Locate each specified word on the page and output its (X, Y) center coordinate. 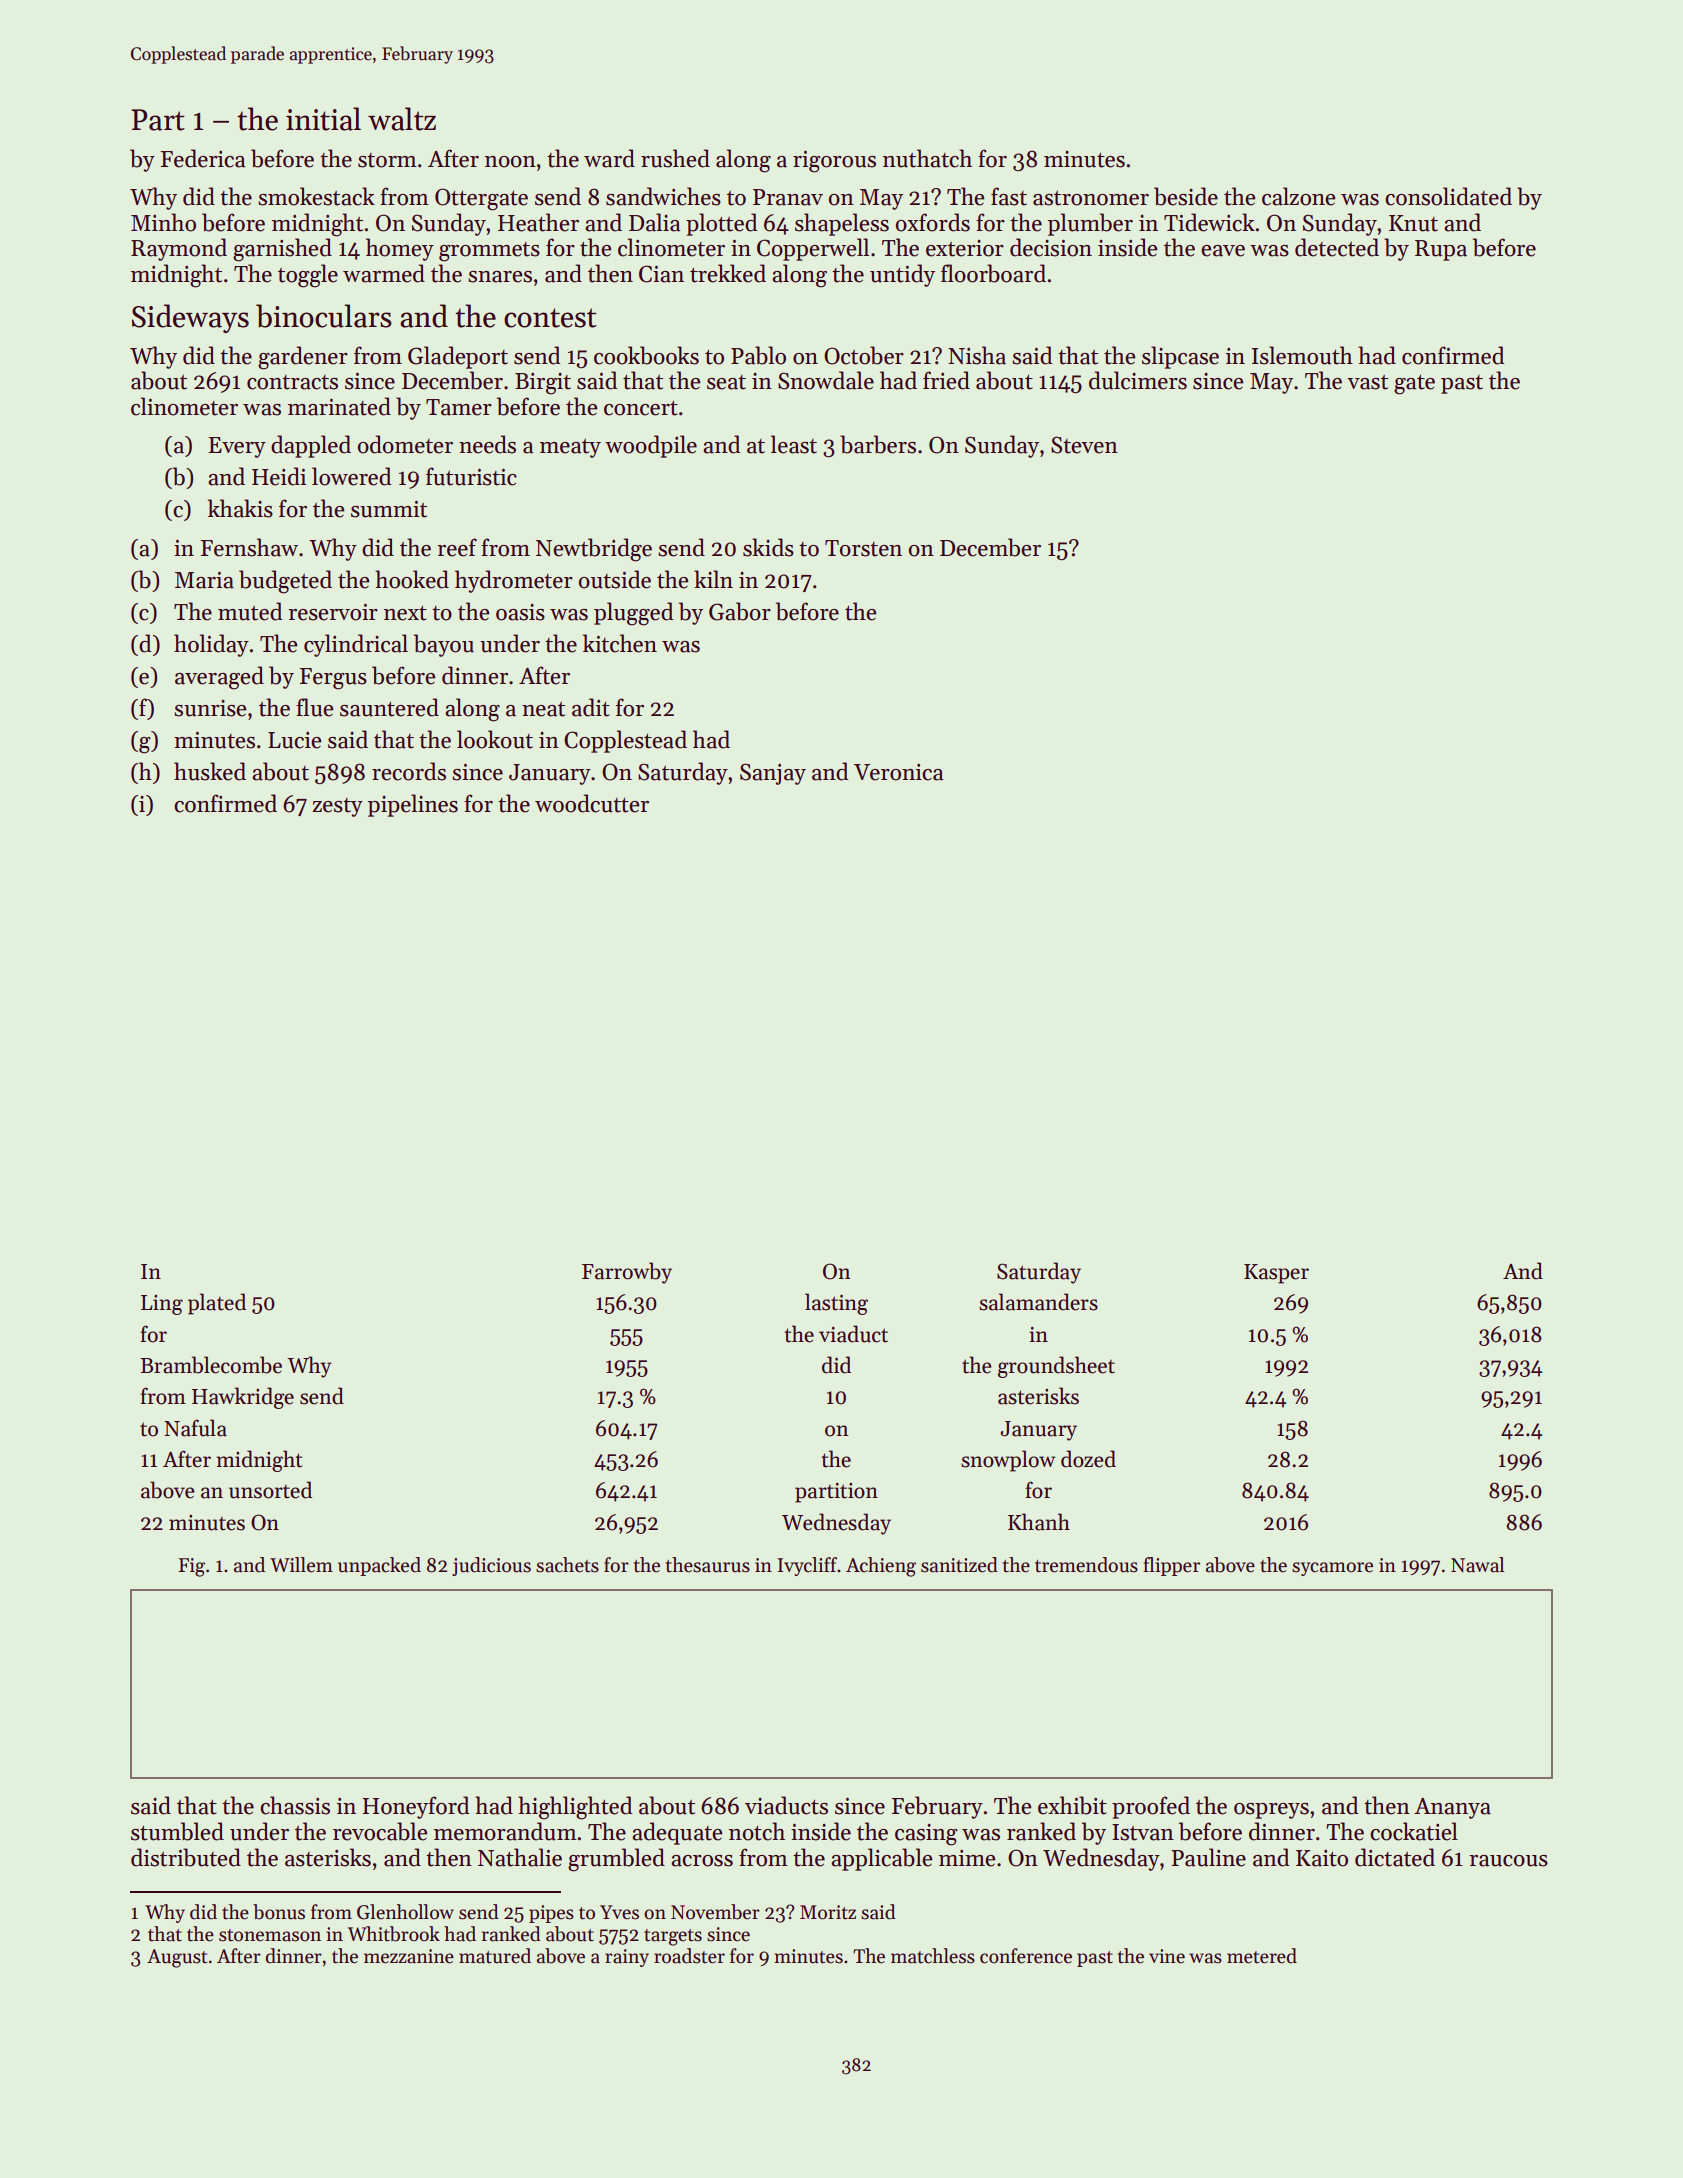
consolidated (1448, 196)
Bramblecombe (211, 1365)
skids (768, 547)
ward (609, 158)
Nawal (1477, 1565)
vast (1367, 382)
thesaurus (708, 1565)
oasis (520, 612)
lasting (836, 1304)
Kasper (1276, 1274)
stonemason (270, 1935)
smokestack (316, 196)
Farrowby (627, 1273)
